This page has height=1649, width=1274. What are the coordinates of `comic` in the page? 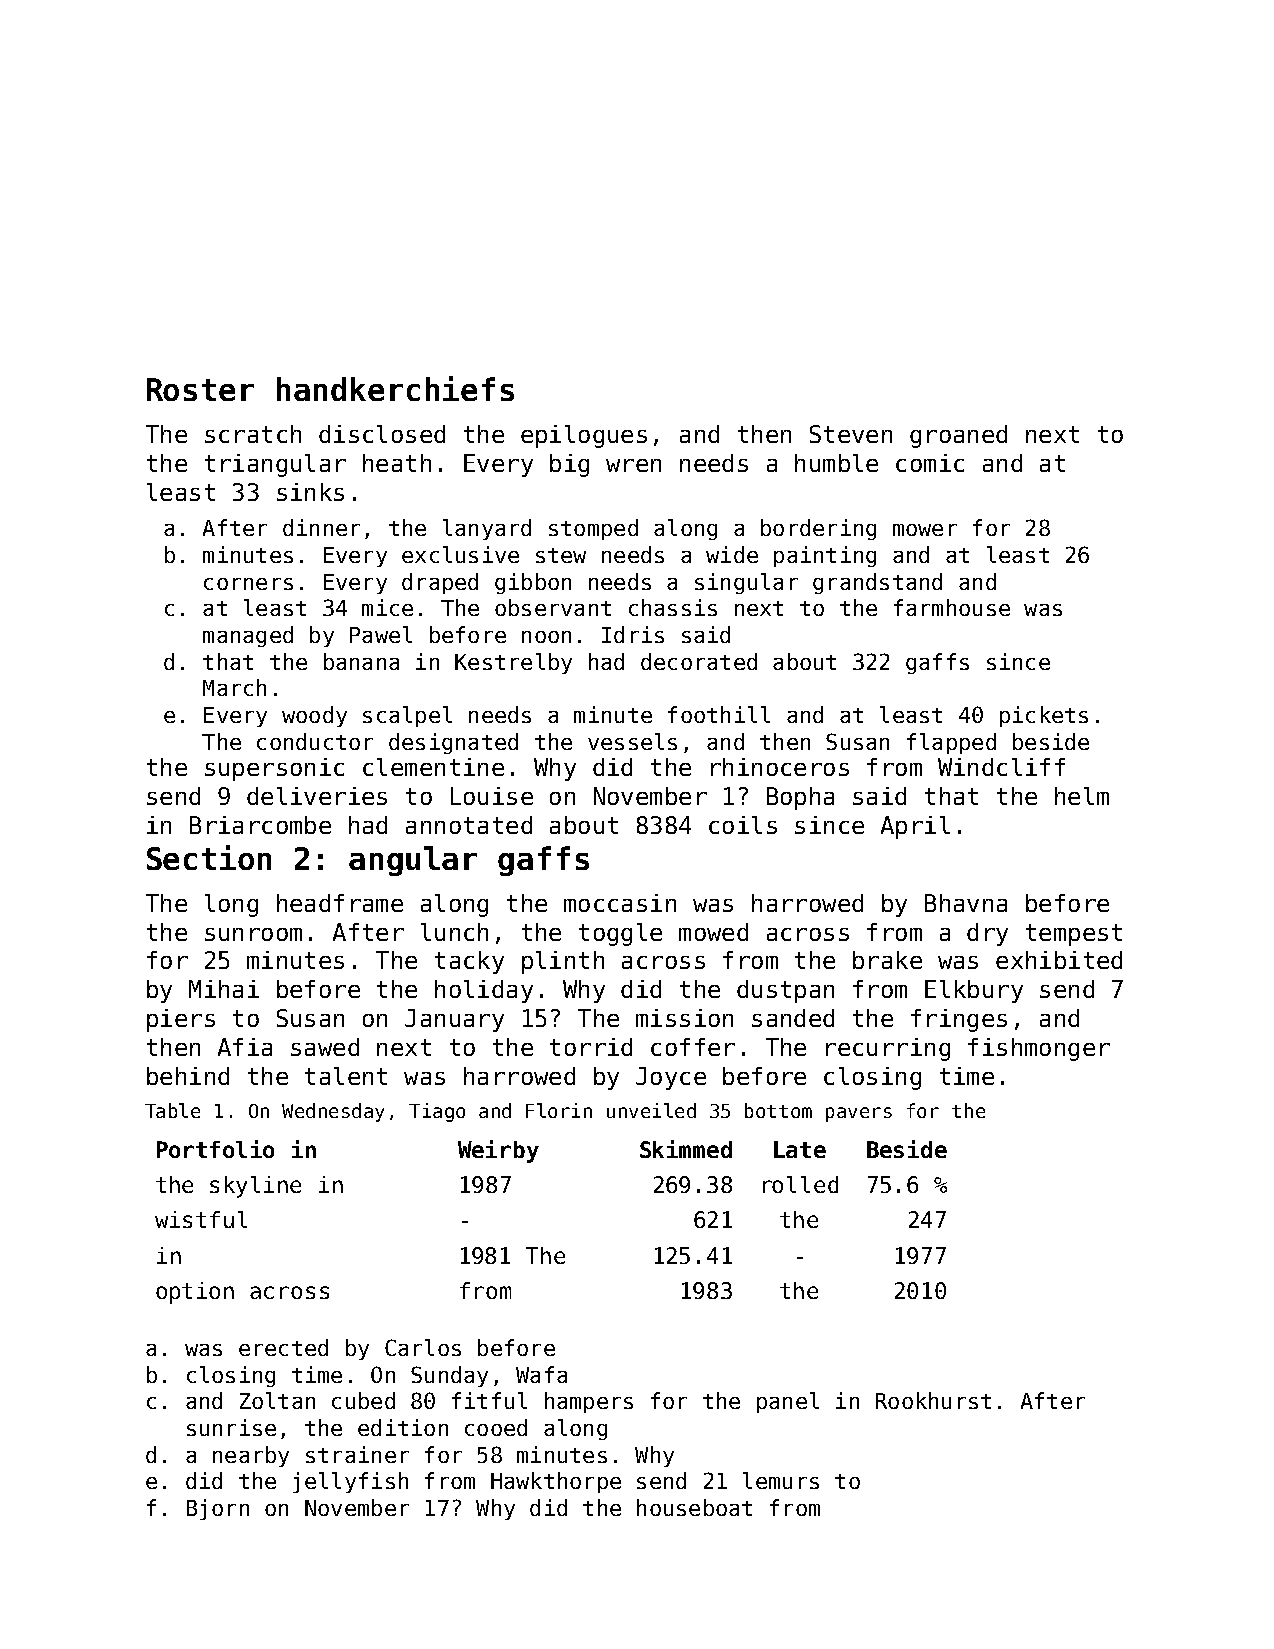 It's located at (930, 463).
